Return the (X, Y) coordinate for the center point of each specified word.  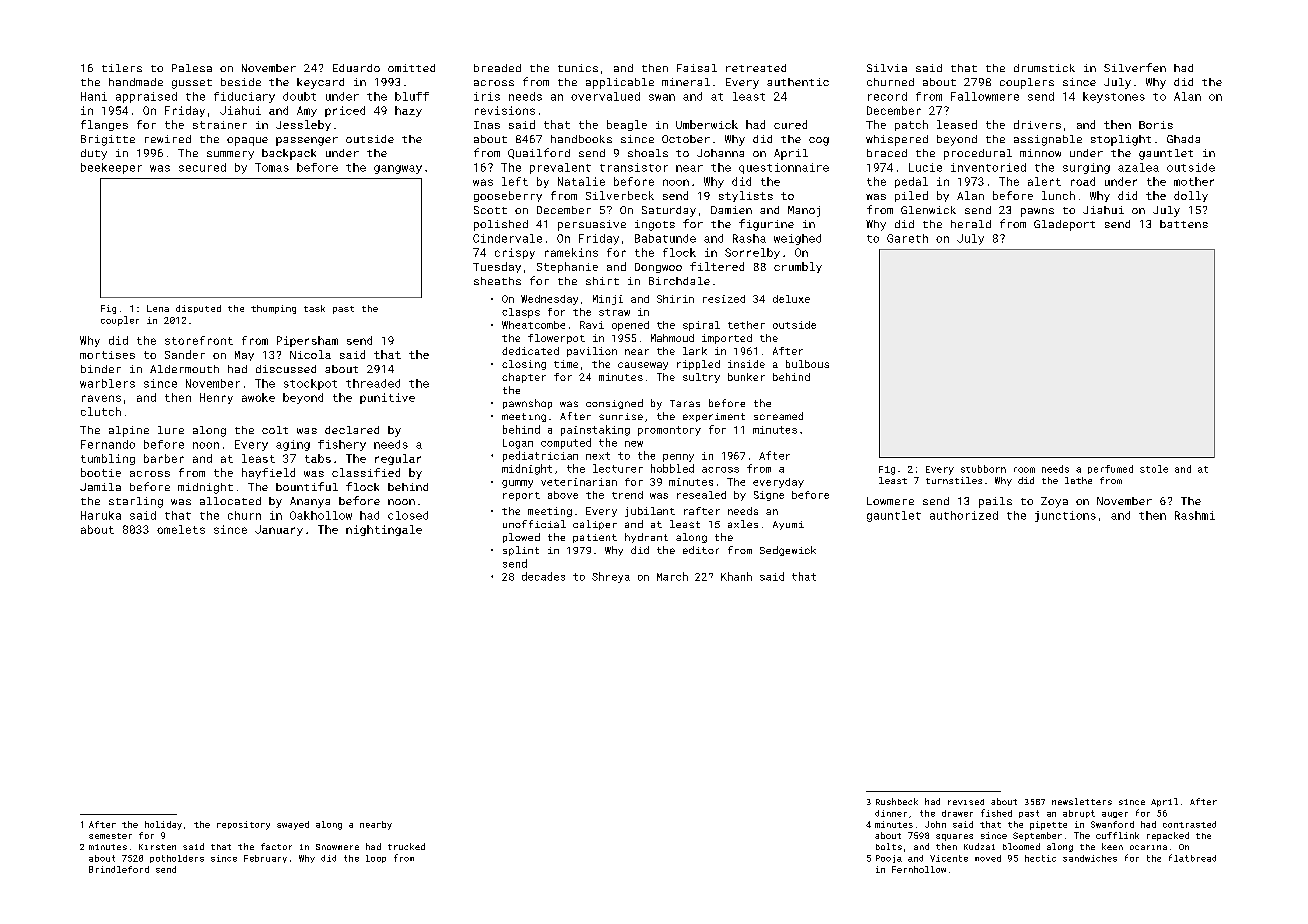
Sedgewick (788, 551)
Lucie (925, 167)
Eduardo (356, 68)
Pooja (889, 859)
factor (276, 846)
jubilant (650, 512)
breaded (497, 68)
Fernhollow (919, 869)
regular (398, 459)
